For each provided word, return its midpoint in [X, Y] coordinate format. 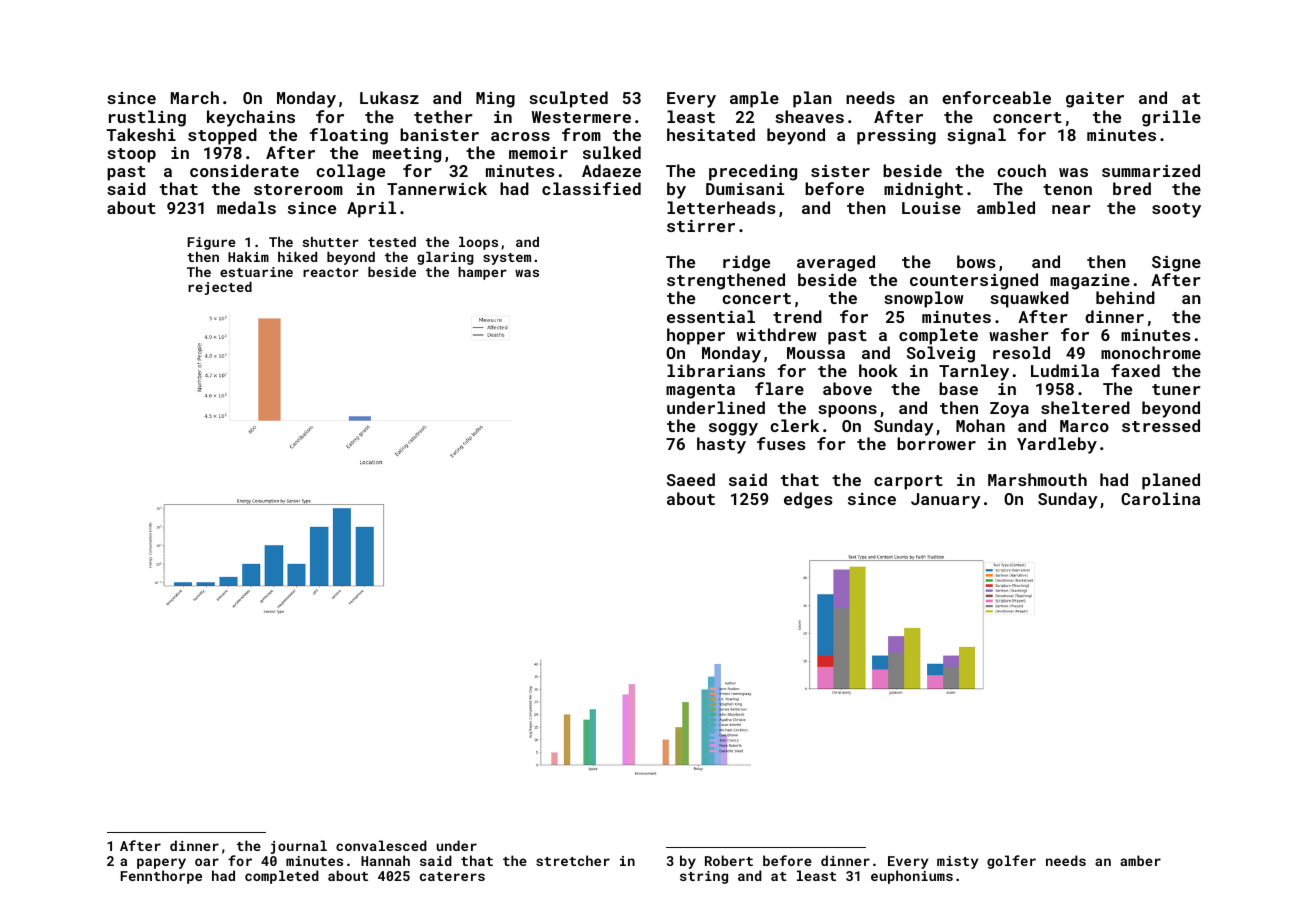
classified [591, 188]
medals [246, 207]
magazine [1090, 282]
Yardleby [1057, 445]
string [704, 877]
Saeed [691, 479]
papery [161, 863]
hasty [721, 445]
